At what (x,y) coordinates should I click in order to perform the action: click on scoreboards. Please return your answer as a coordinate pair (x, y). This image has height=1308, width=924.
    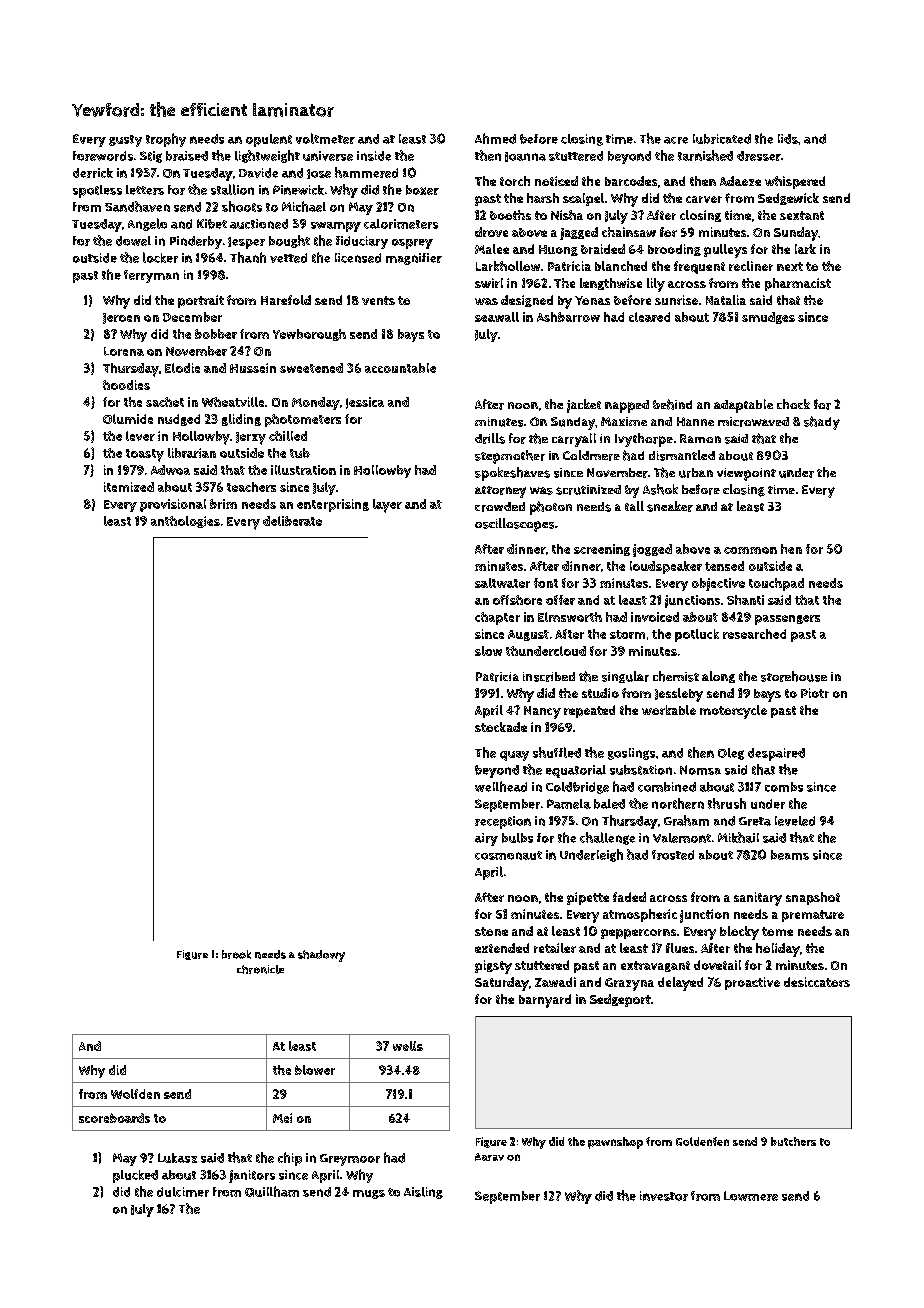
    Looking at the image, I should click on (114, 1118).
